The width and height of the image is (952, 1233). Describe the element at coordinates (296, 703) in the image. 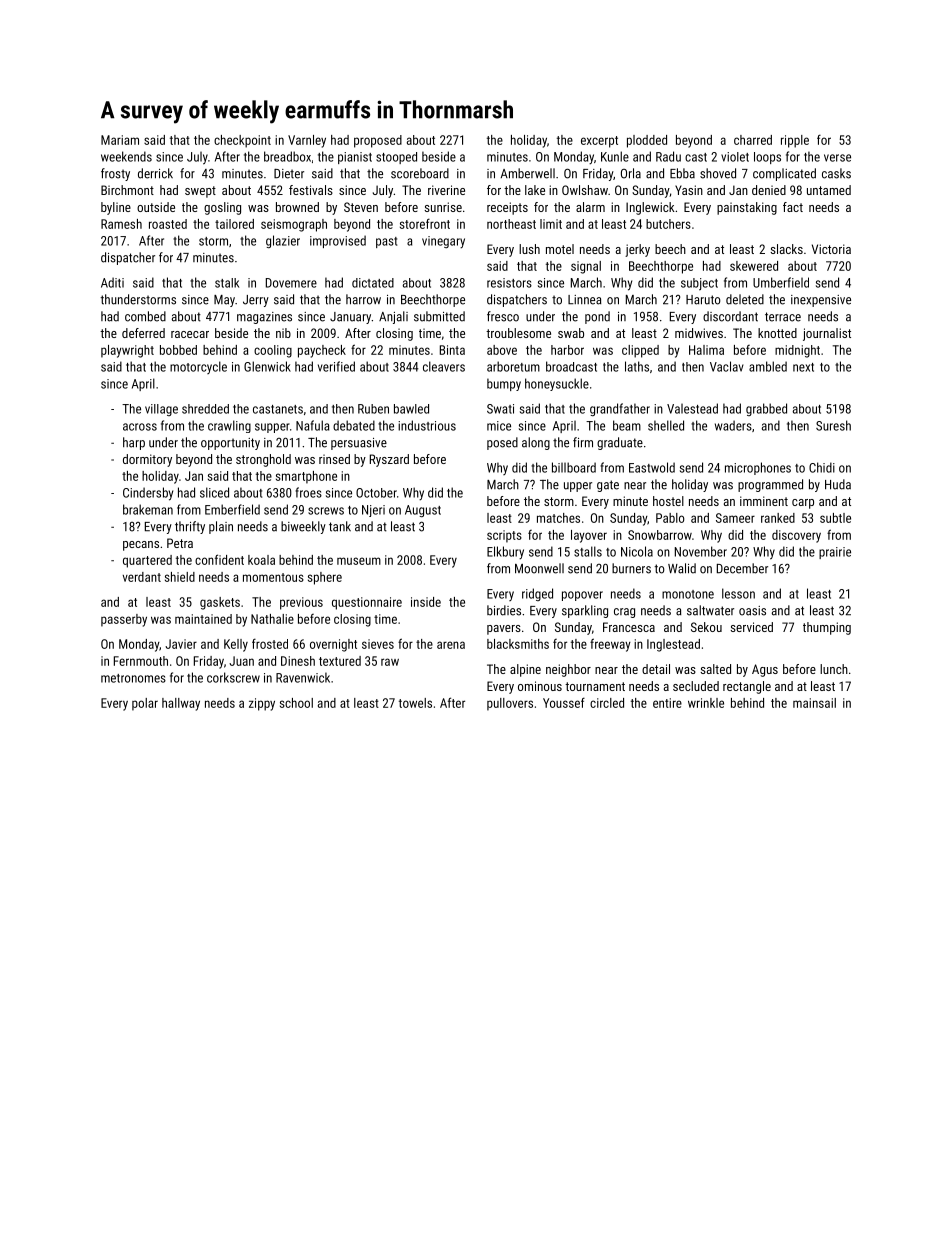

I see `school` at that location.
